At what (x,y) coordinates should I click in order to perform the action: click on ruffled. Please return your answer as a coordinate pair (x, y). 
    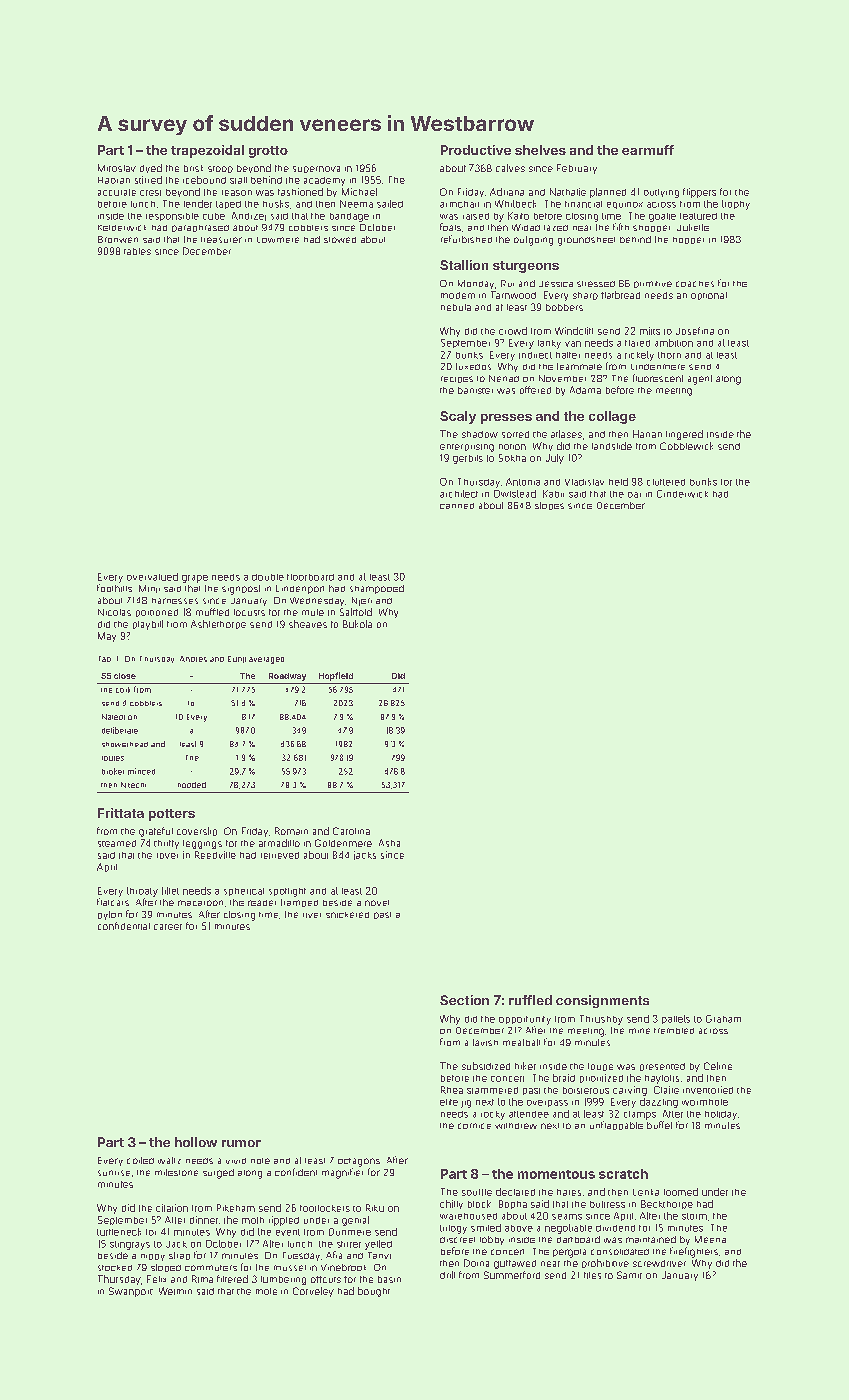
    Looking at the image, I should click on (530, 1000).
